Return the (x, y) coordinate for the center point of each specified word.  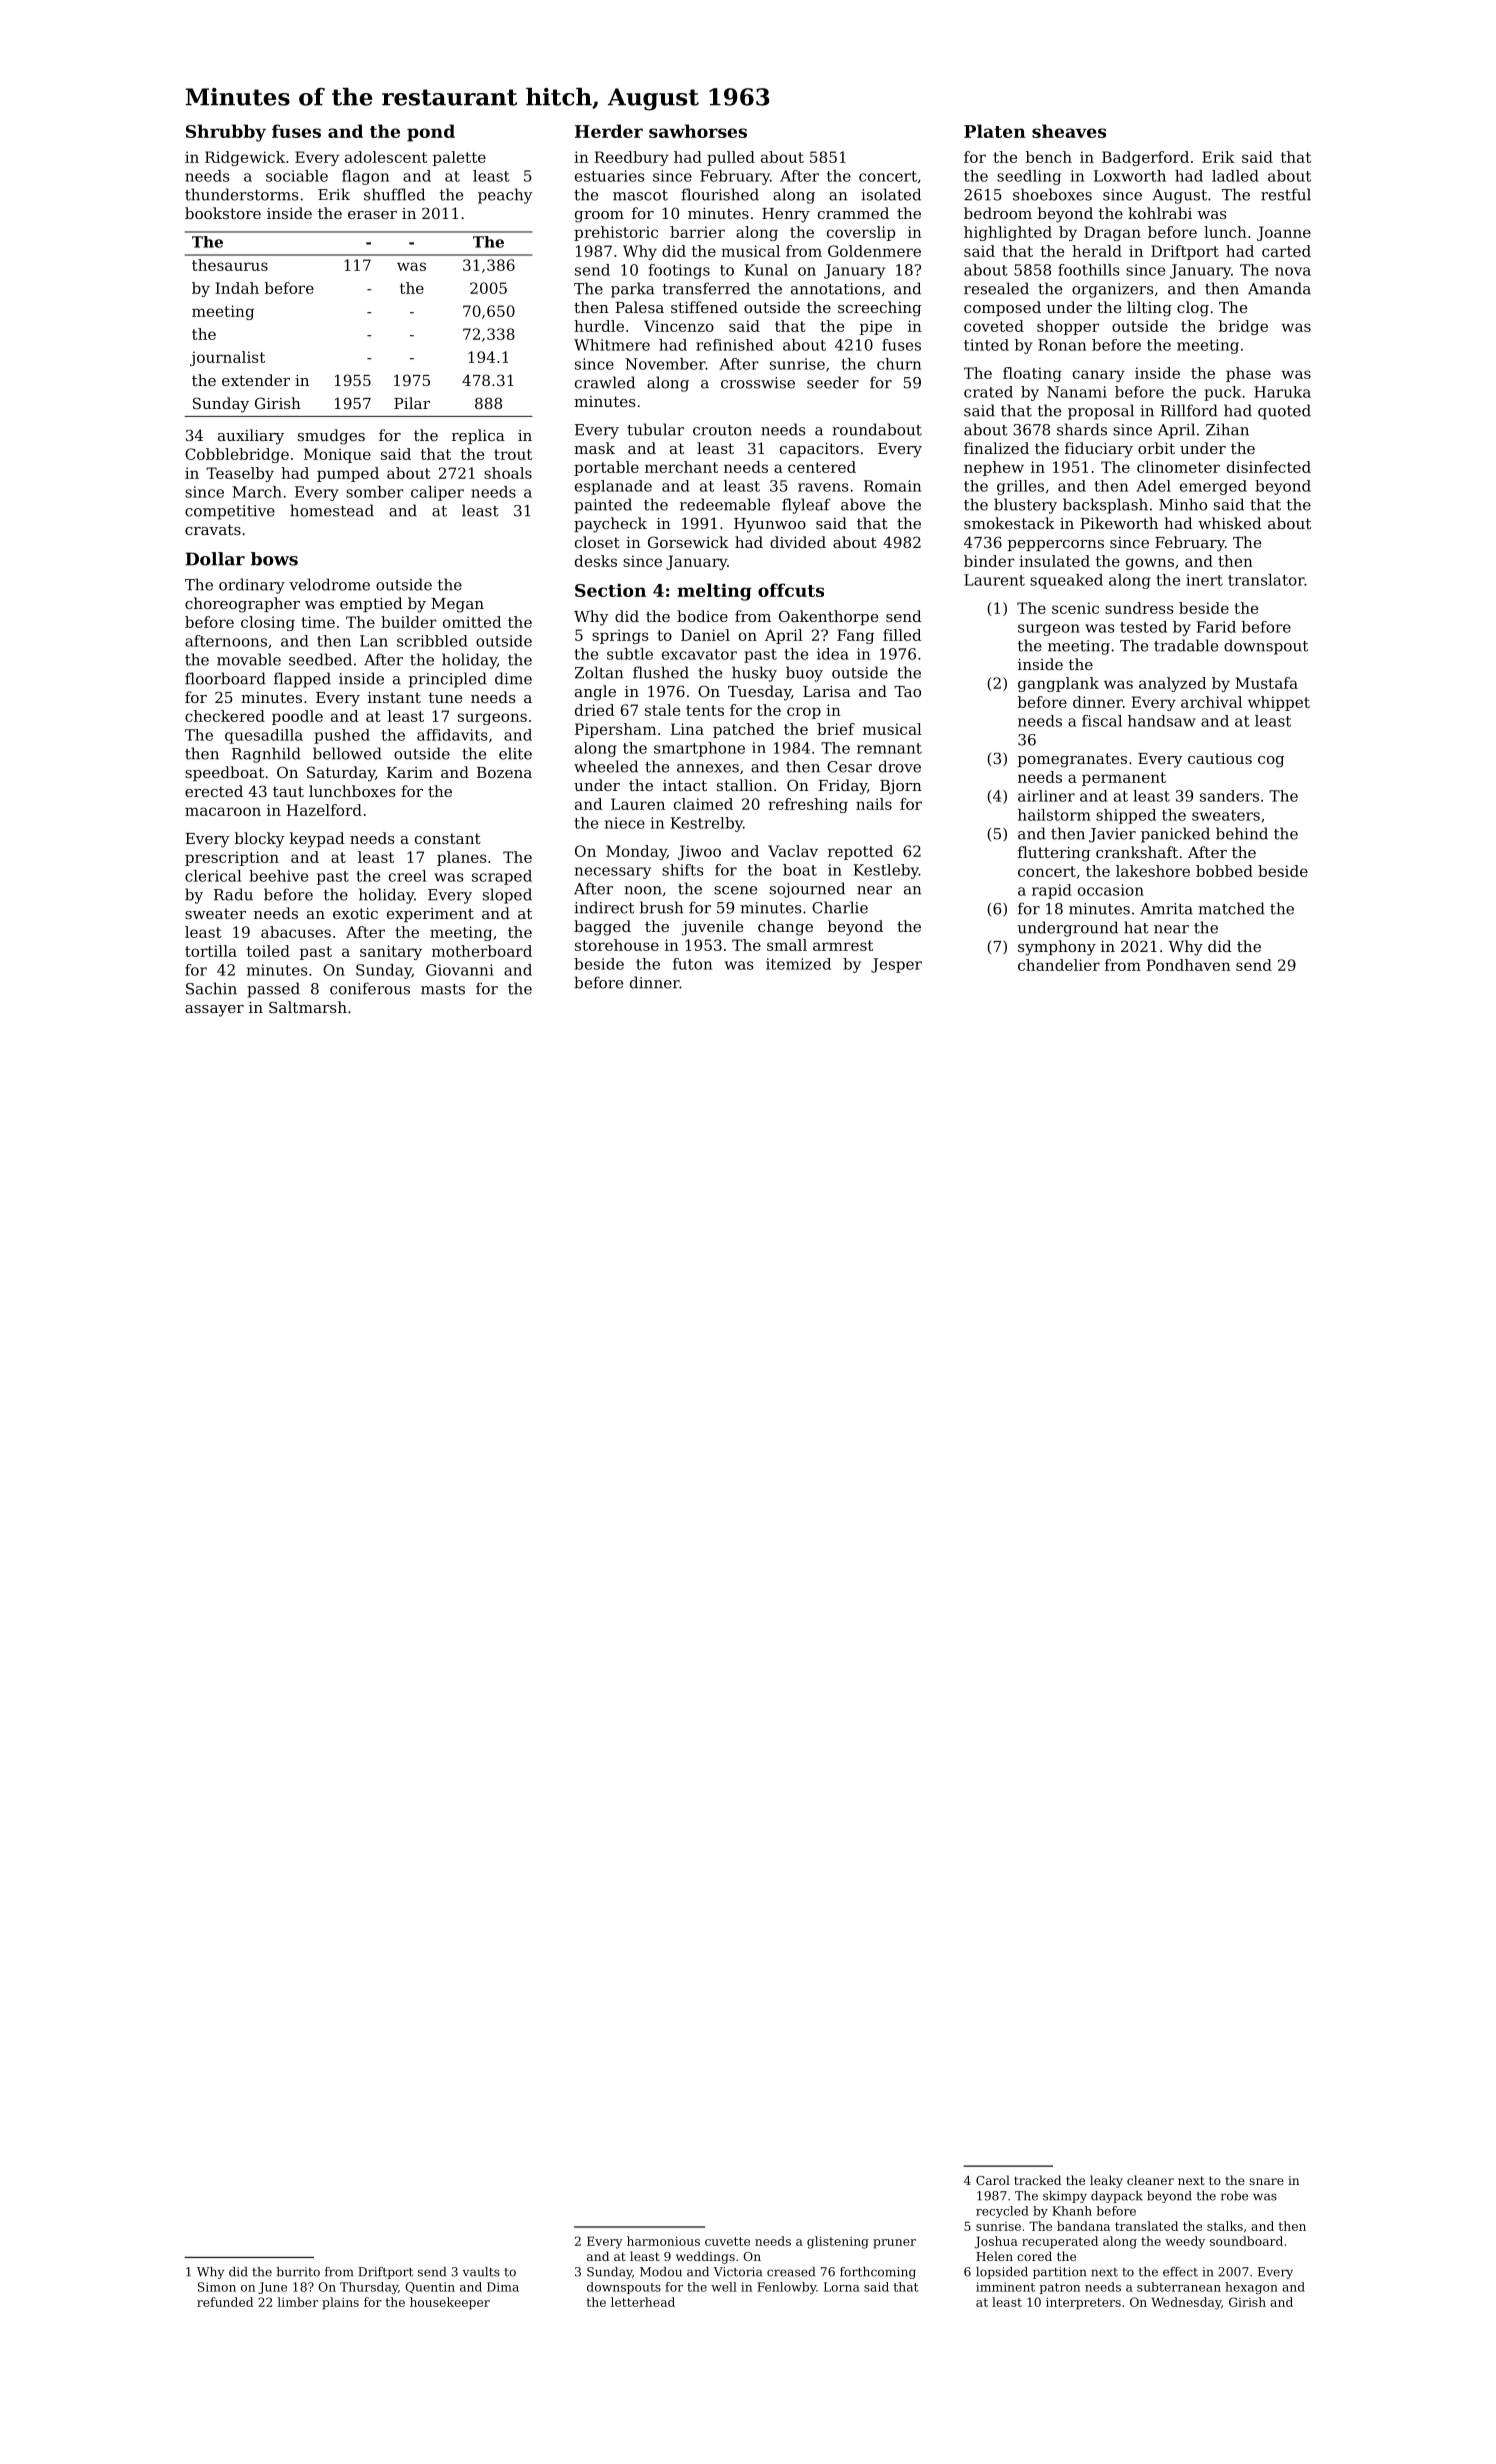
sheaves (1069, 131)
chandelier (1059, 965)
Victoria (738, 2272)
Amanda (1279, 288)
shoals (508, 473)
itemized (798, 964)
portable (606, 468)
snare (1266, 2181)
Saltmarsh (308, 1007)
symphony (1057, 948)
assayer (214, 1011)
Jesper (896, 965)
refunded (225, 2302)
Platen (995, 131)
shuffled (394, 194)
